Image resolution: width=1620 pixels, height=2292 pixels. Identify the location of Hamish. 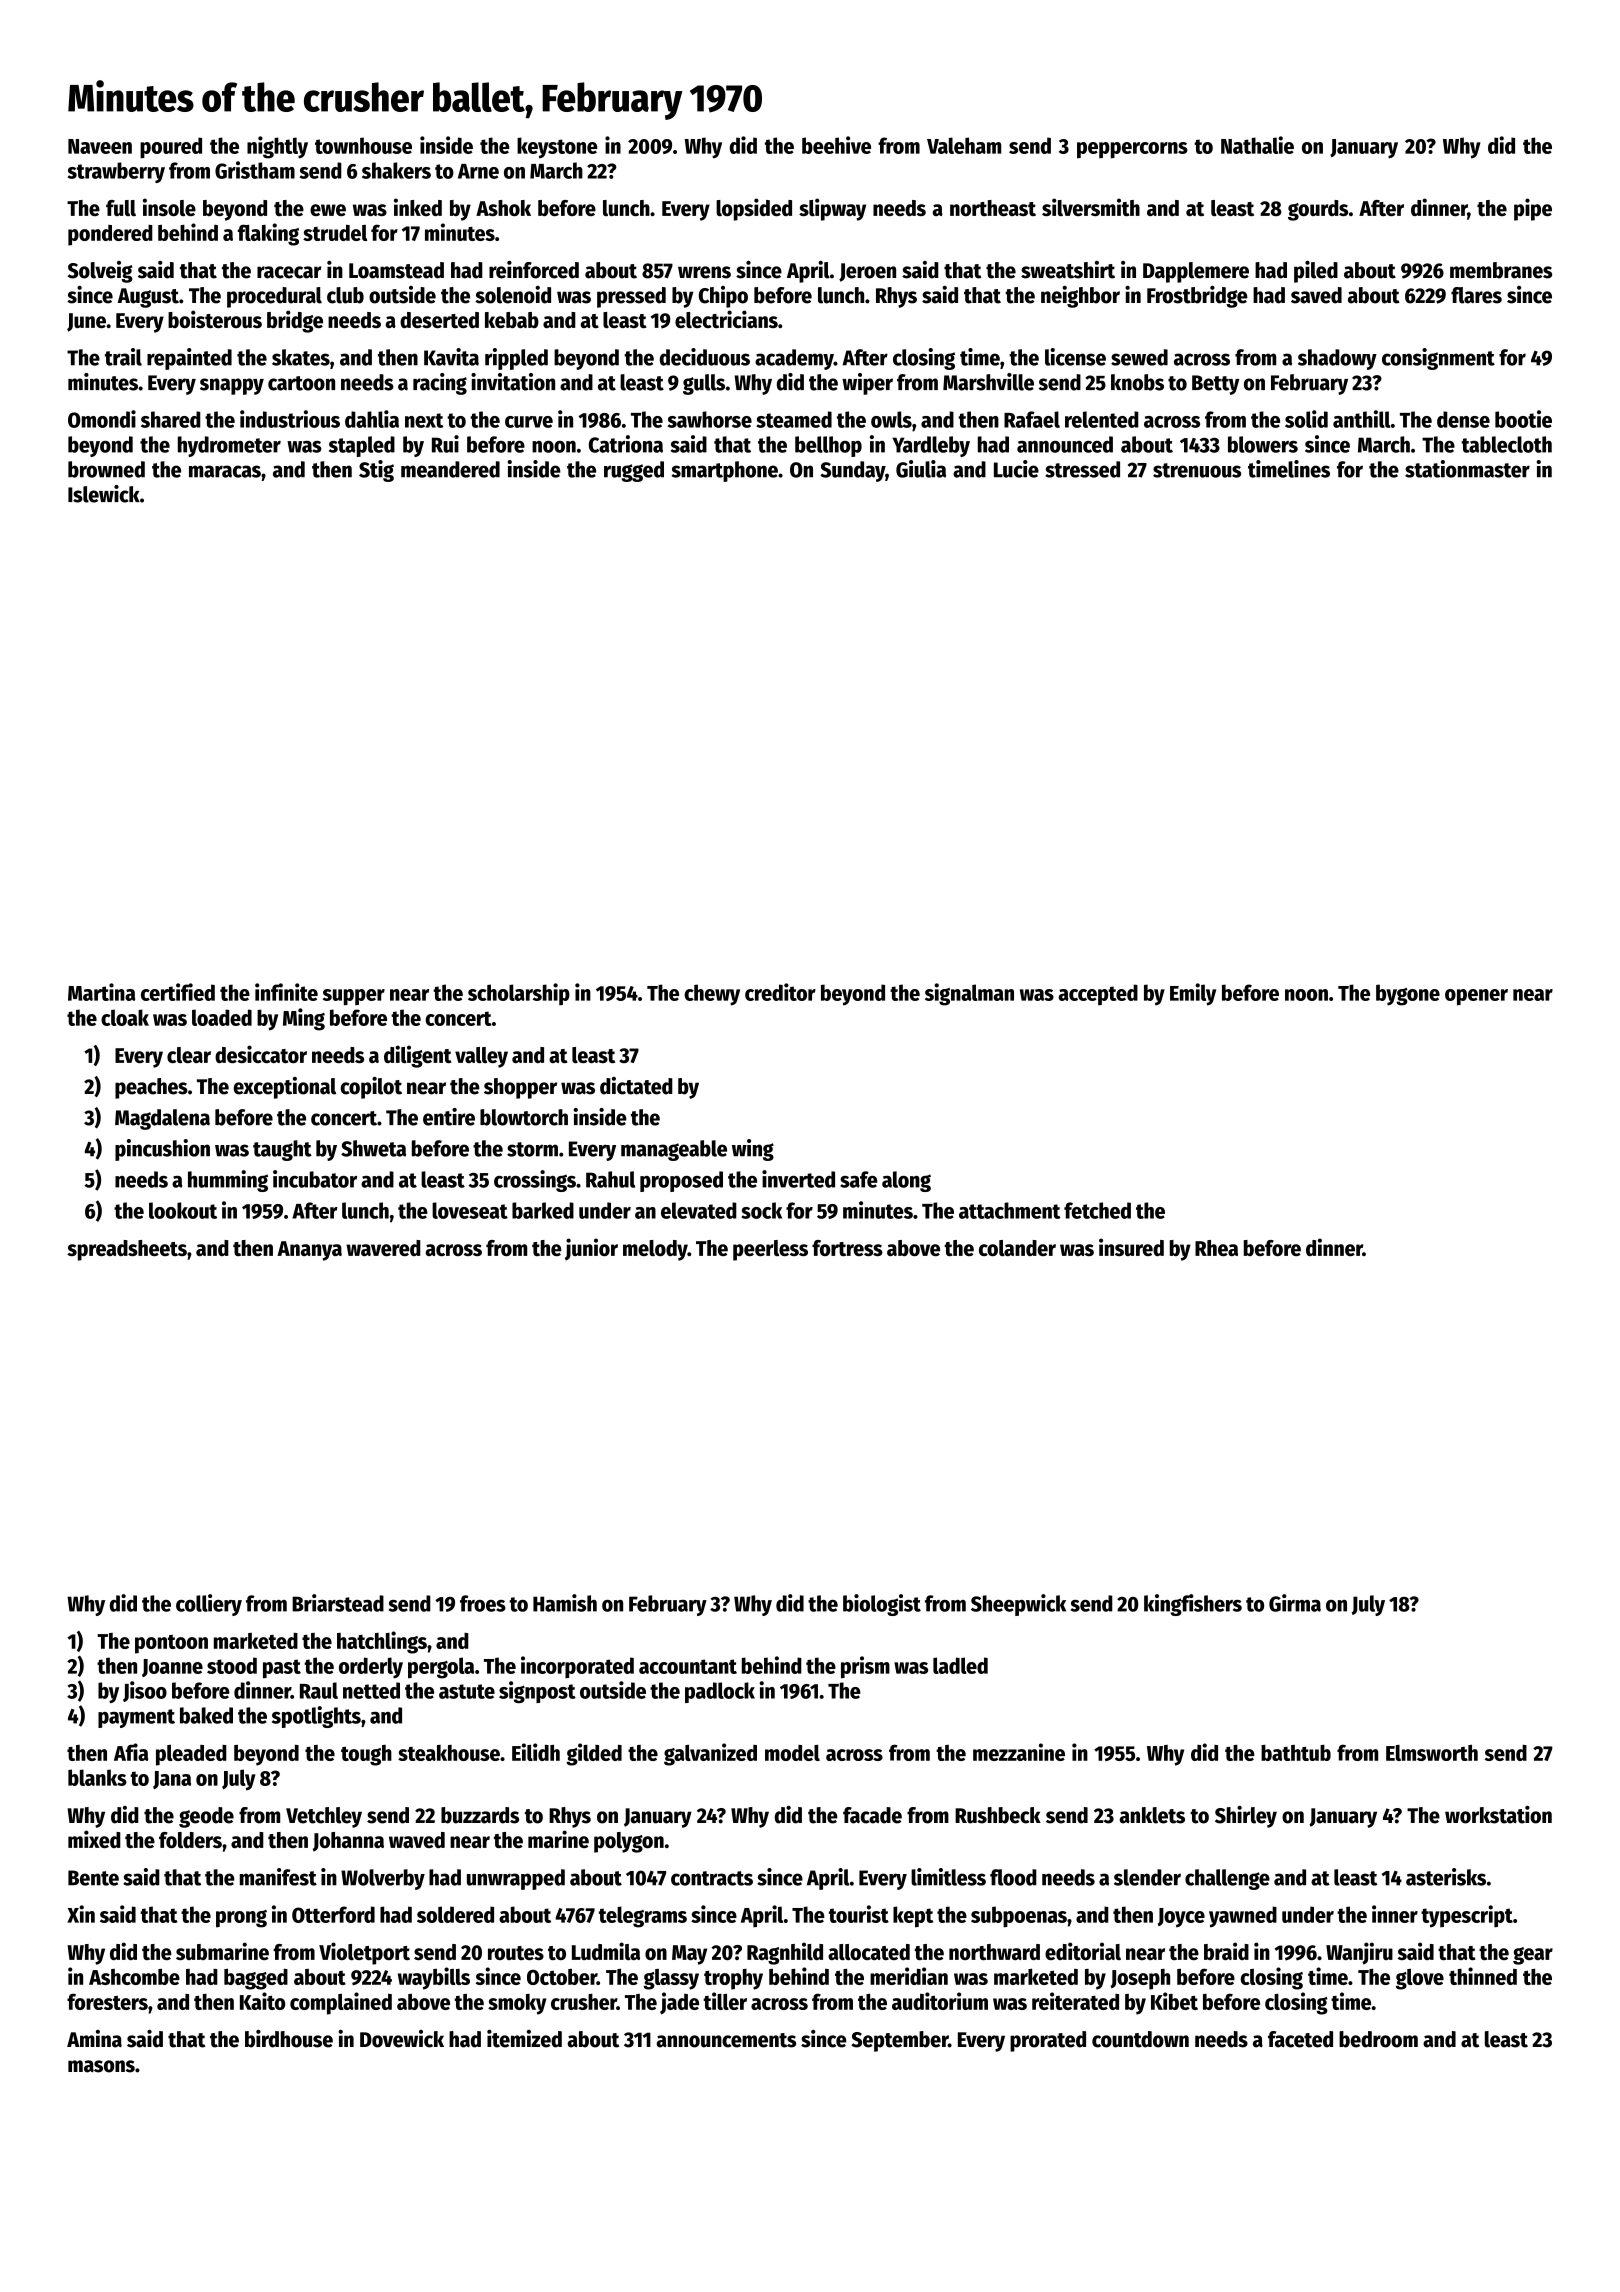
(565, 1603).
